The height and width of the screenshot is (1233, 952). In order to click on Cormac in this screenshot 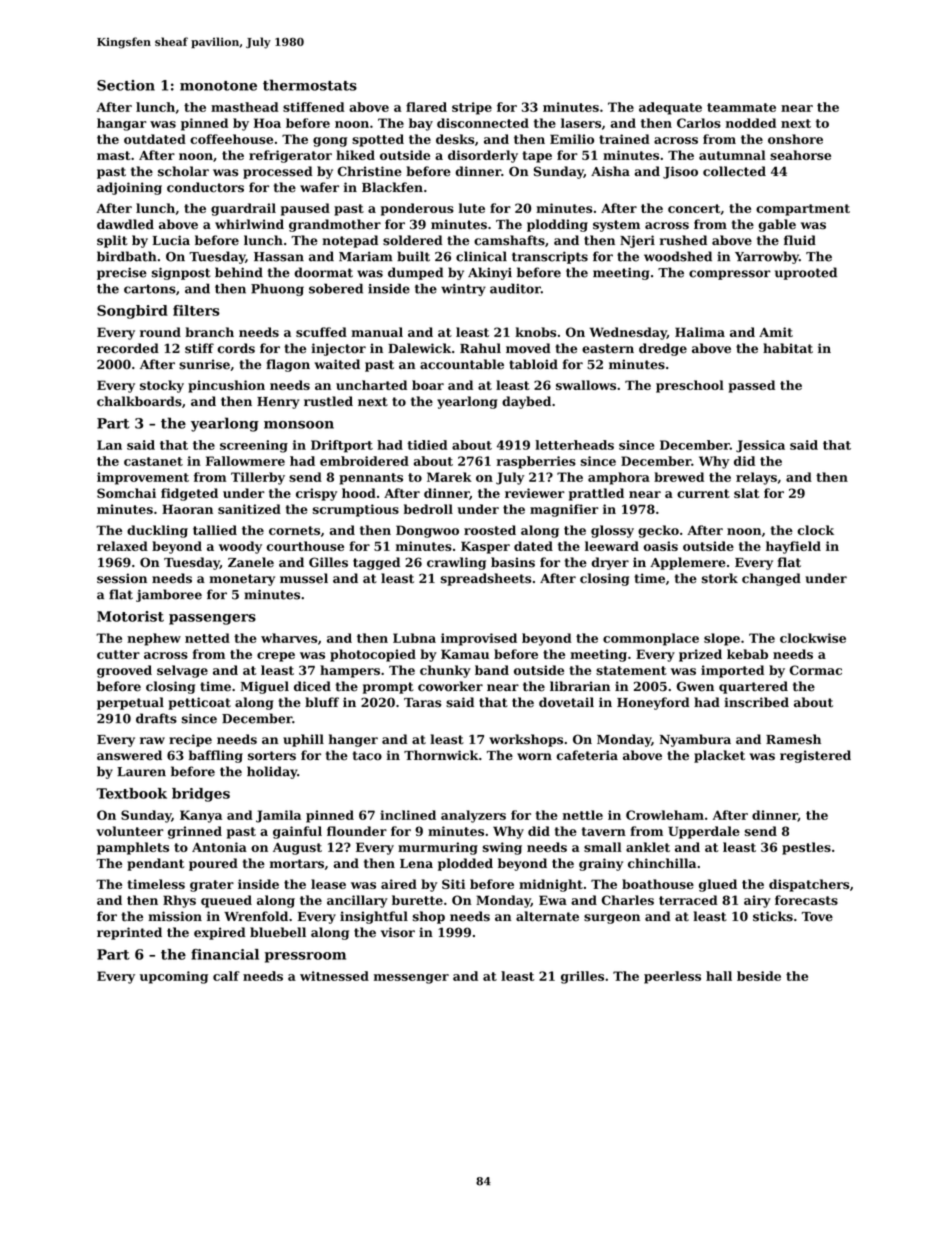, I will do `click(816, 670)`.
